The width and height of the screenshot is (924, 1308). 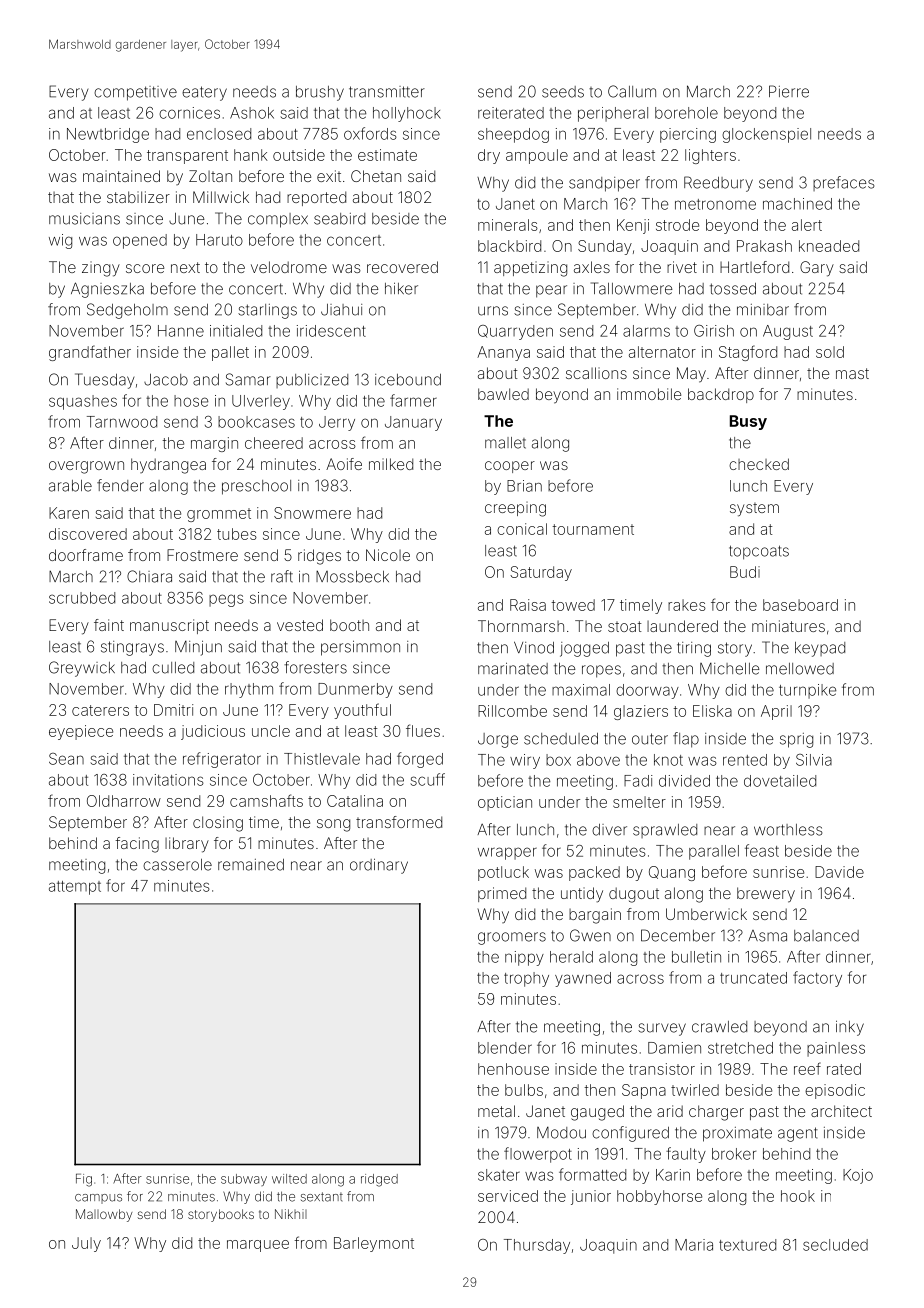 What do you see at coordinates (213, 732) in the screenshot?
I see `judicious` at bounding box center [213, 732].
